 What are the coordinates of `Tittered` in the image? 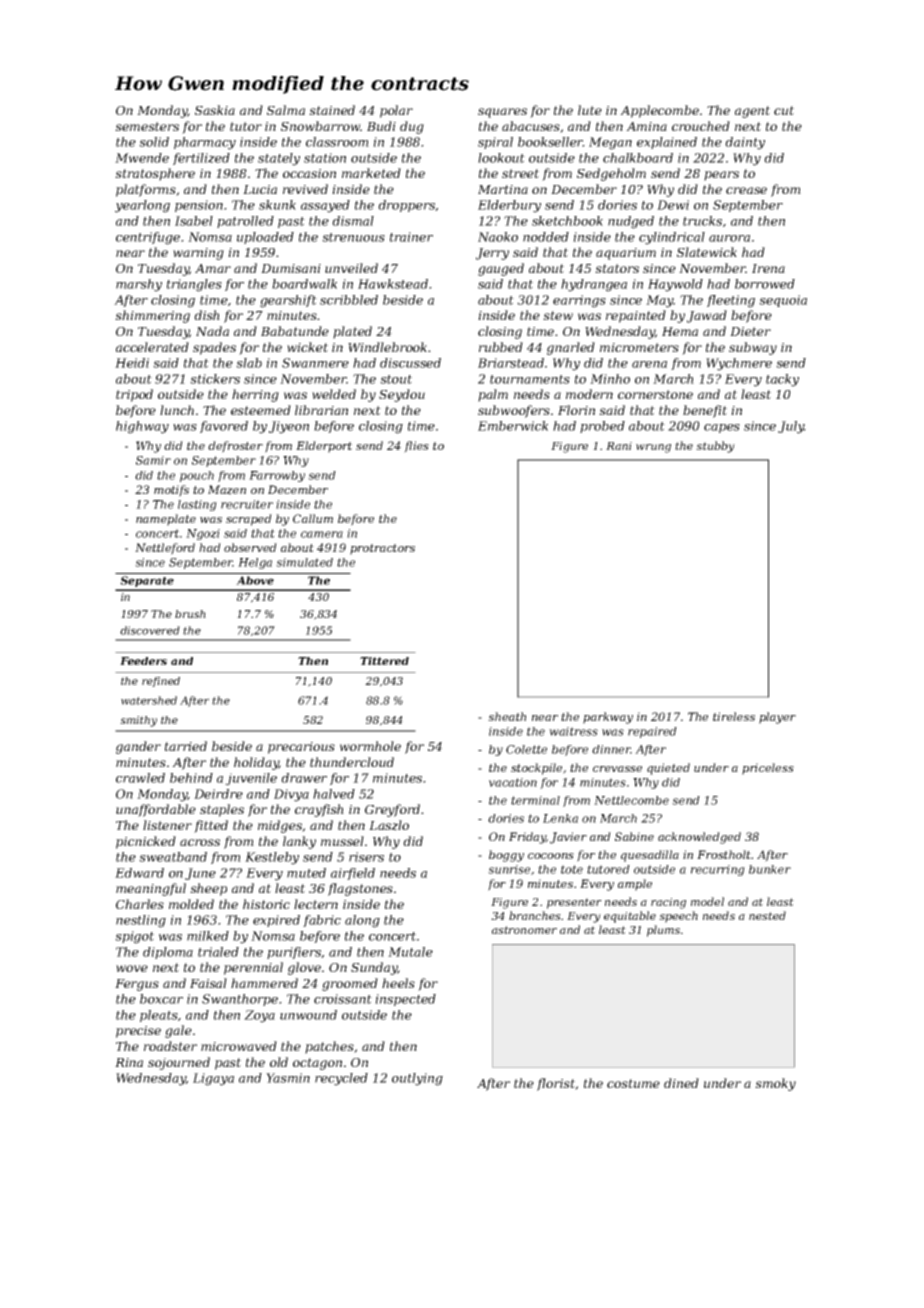 It's located at (384, 661).
